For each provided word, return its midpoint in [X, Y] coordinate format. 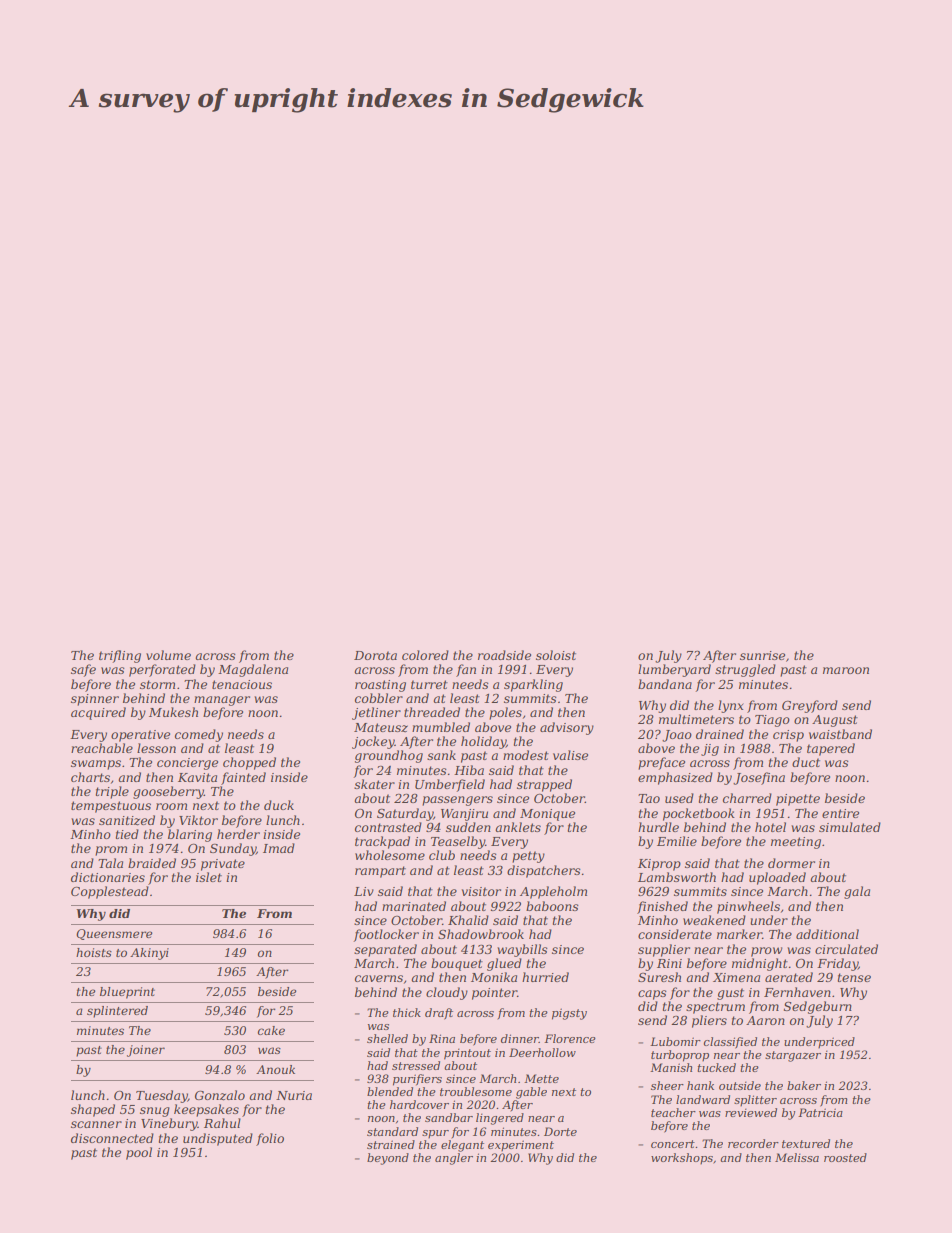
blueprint [127, 993]
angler [454, 1159]
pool [139, 1153]
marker [739, 934]
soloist [556, 655]
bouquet [457, 964]
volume [168, 655]
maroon [846, 670]
